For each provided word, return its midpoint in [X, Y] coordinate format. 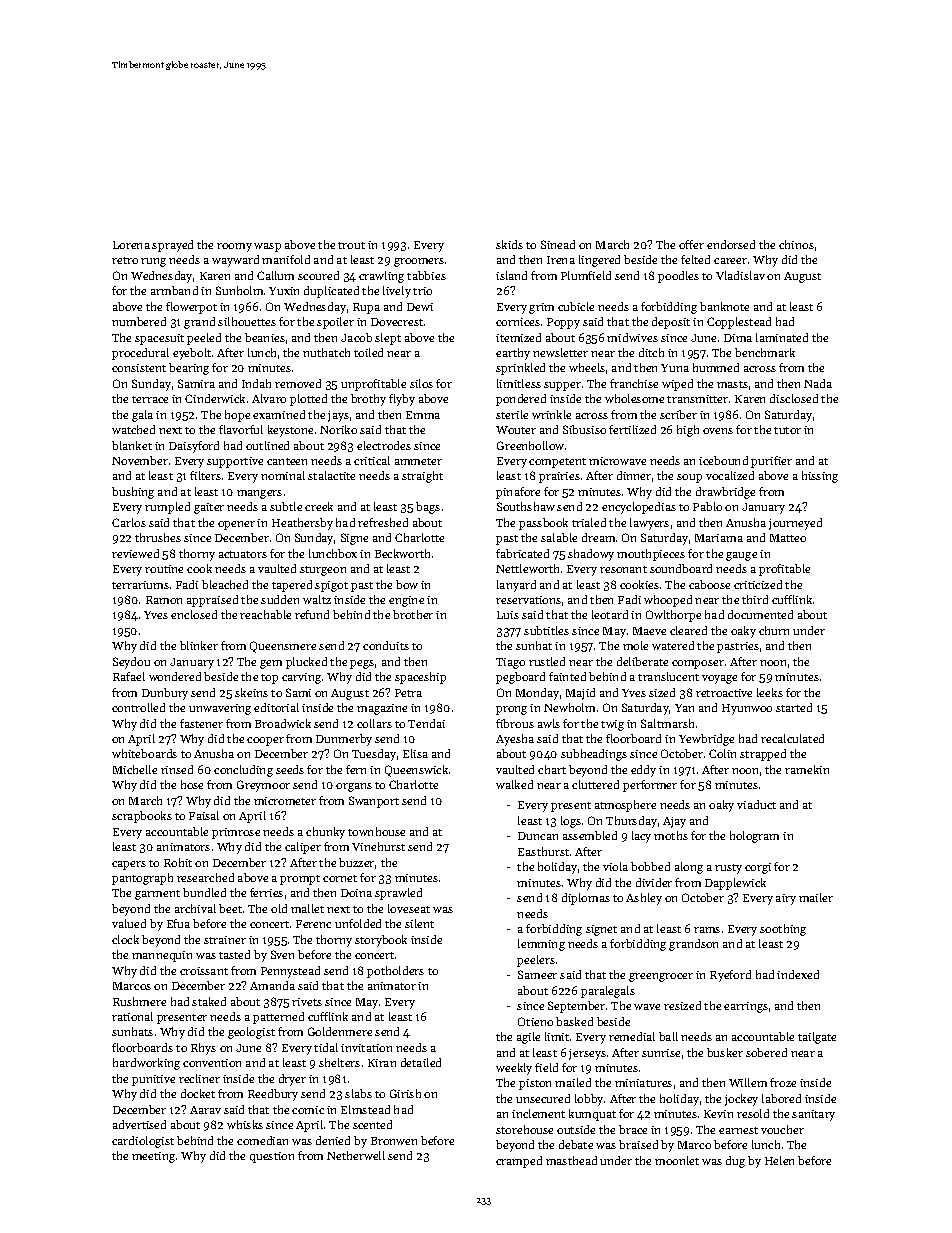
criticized [758, 584]
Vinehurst [378, 846]
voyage [719, 679]
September [576, 1007]
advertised [139, 1124]
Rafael [129, 676]
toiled [368, 352]
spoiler [335, 323]
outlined [267, 445]
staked [209, 1001]
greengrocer [661, 977]
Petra [408, 693]
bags [428, 508]
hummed [716, 367]
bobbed [650, 866]
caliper [303, 848]
